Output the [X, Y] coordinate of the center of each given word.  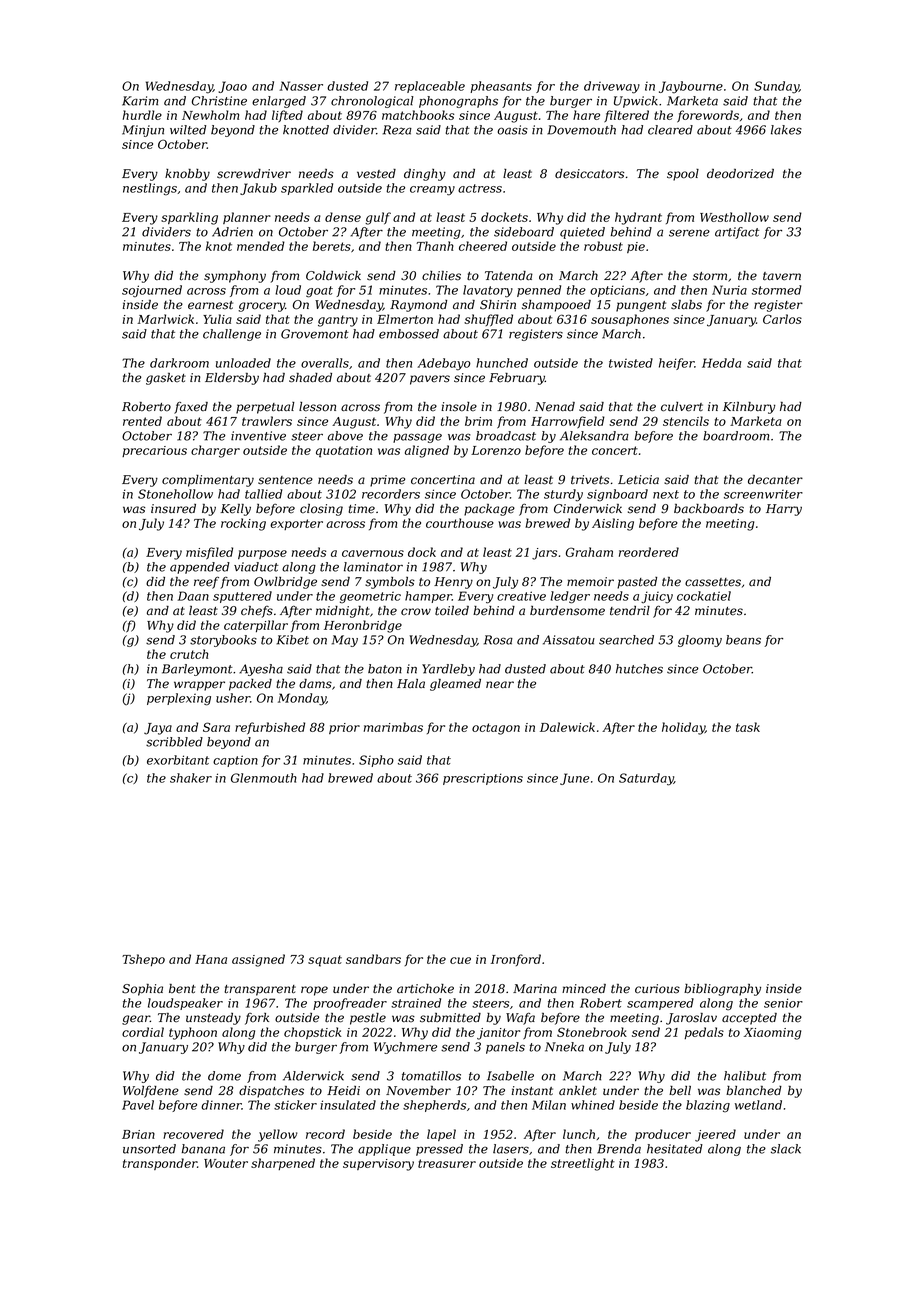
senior [783, 1003]
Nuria [729, 290]
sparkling [189, 218]
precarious [154, 451]
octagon [496, 729]
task [748, 727]
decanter [775, 480]
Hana [211, 959]
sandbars [373, 959]
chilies [441, 276]
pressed [439, 1150]
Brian [138, 1134]
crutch [189, 654]
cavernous [373, 553]
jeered [715, 1135]
